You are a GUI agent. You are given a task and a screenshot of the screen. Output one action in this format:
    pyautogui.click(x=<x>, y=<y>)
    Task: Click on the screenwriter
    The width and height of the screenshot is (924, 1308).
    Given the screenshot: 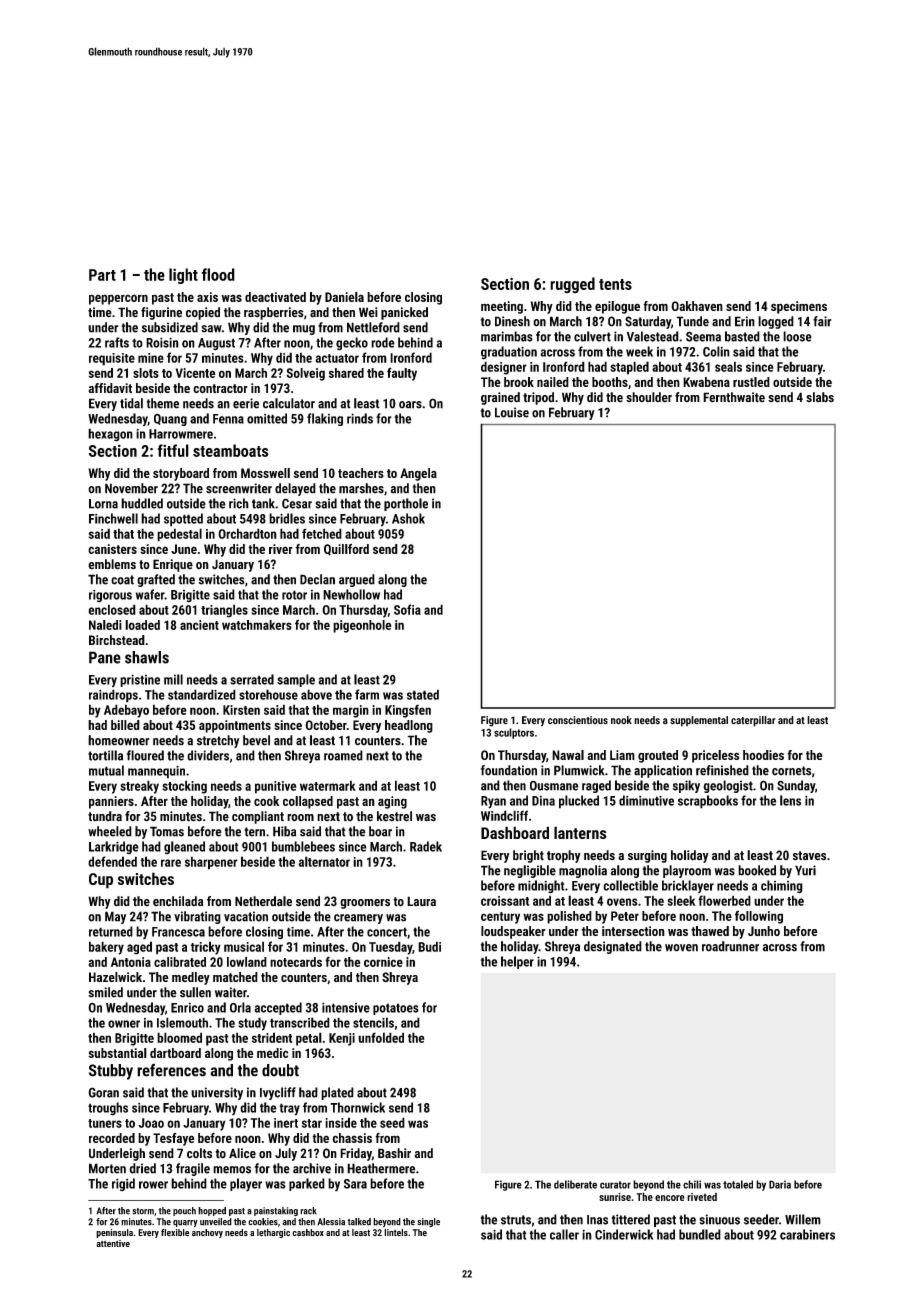 What is the action you would take?
    pyautogui.click(x=239, y=488)
